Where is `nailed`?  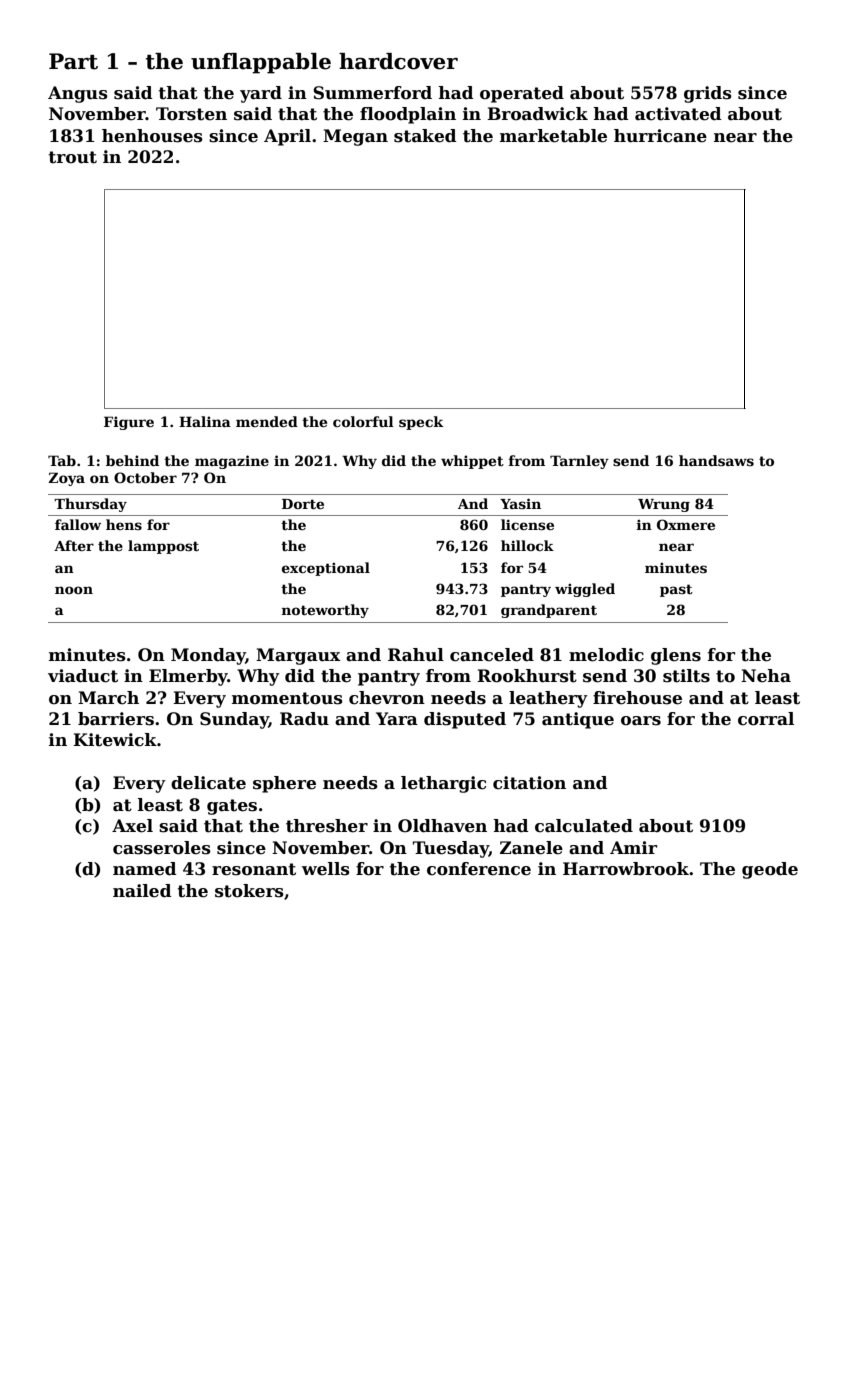
nailed is located at coordinates (142, 891).
